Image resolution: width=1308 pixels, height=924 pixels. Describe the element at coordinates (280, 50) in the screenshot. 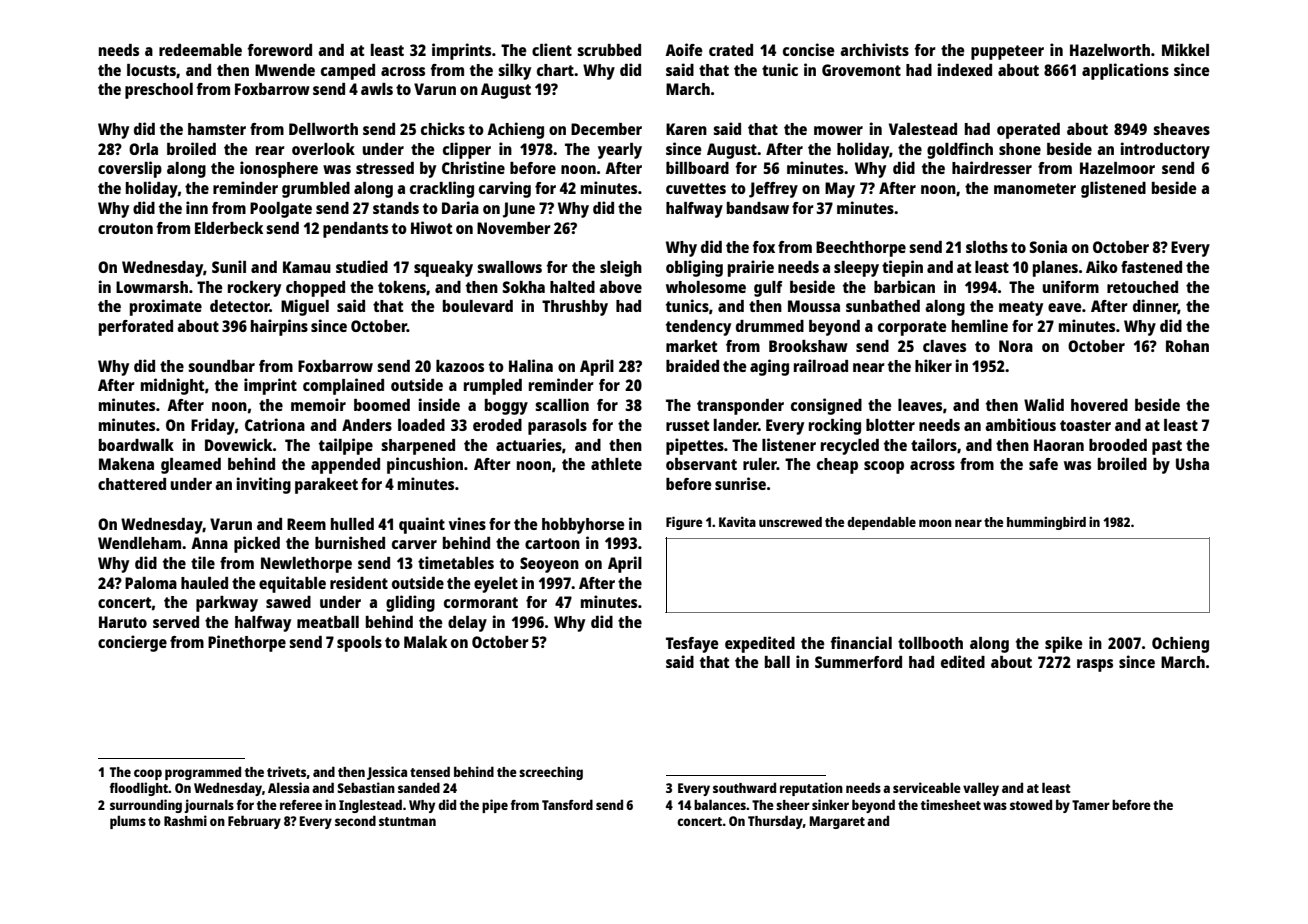

I see `foreword` at that location.
